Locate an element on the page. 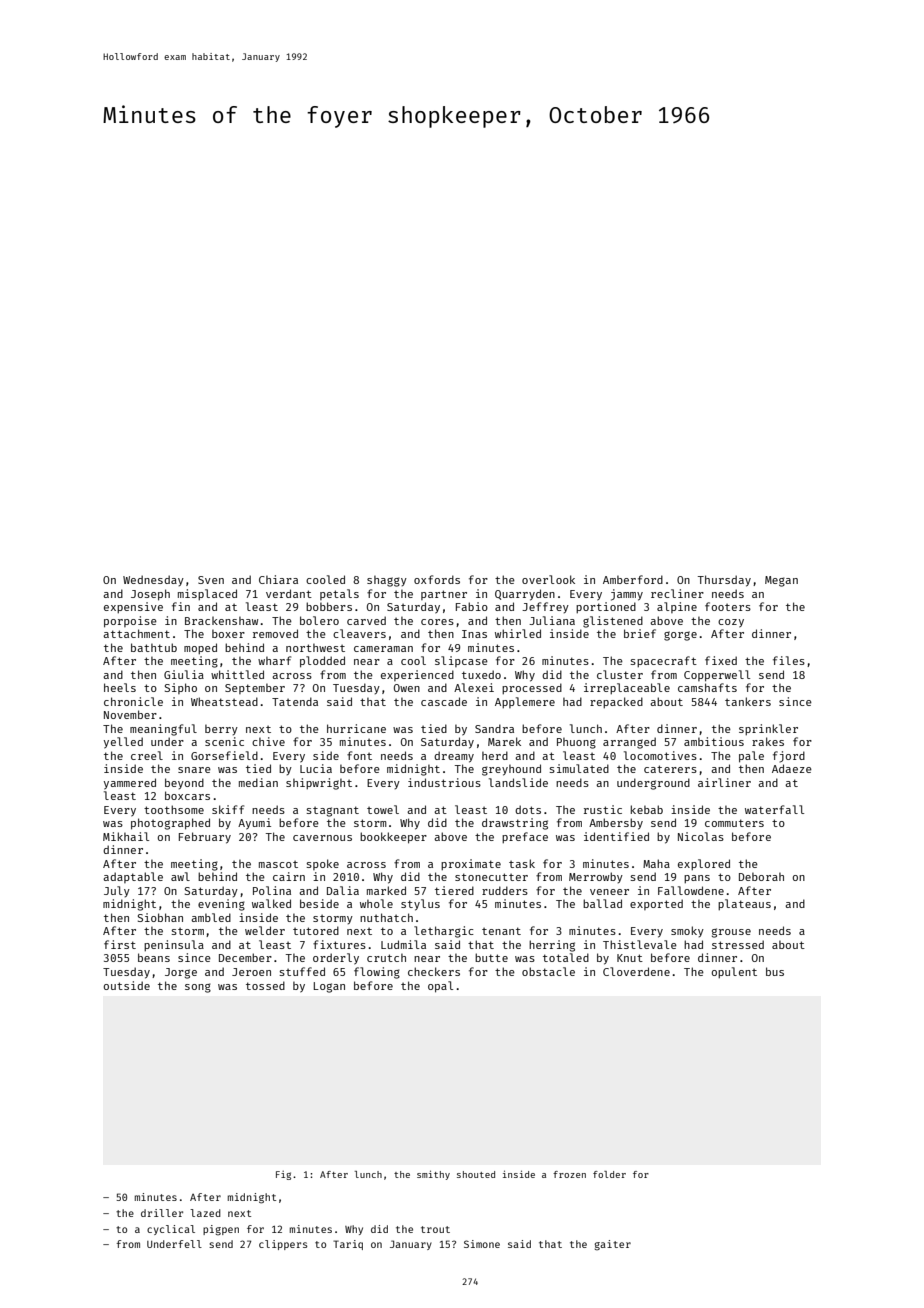  Chiara is located at coordinates (278, 579).
